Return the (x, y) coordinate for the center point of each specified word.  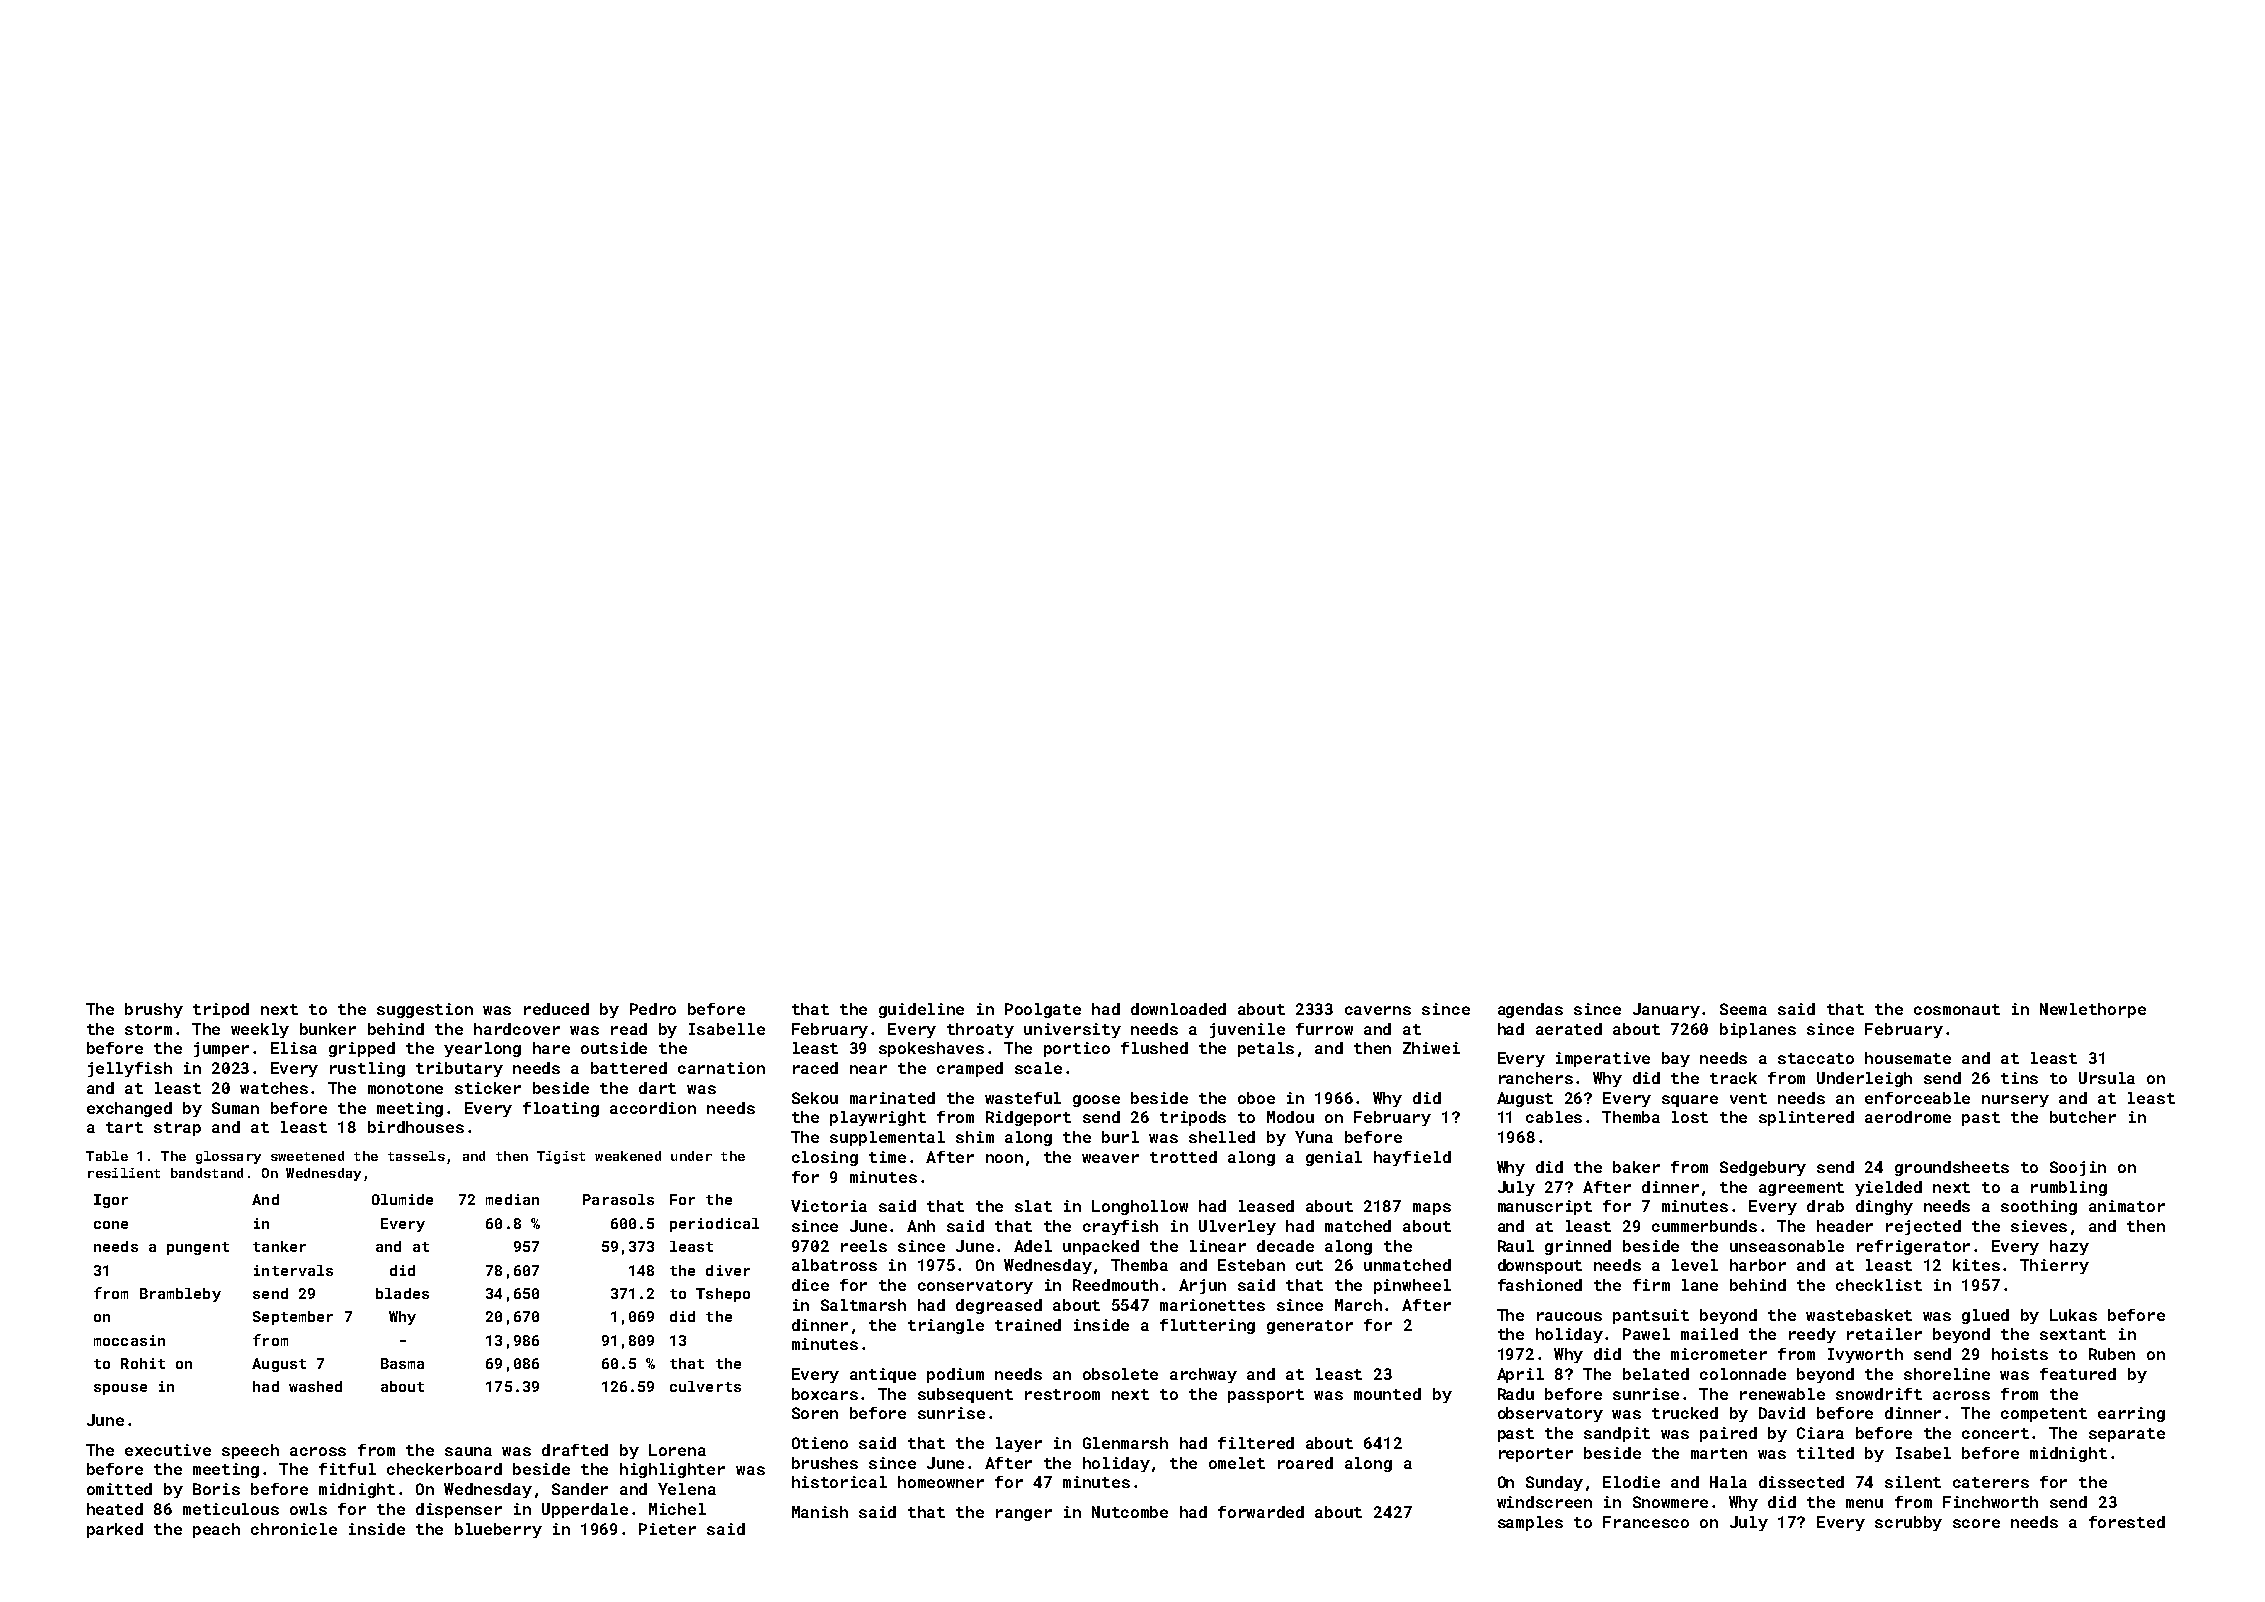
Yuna (1314, 1137)
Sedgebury (1763, 1168)
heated (115, 1509)
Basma (402, 1363)
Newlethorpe (2093, 1010)
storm (148, 1029)
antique (883, 1375)
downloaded (1178, 1009)
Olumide (402, 1199)
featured (2078, 1374)
